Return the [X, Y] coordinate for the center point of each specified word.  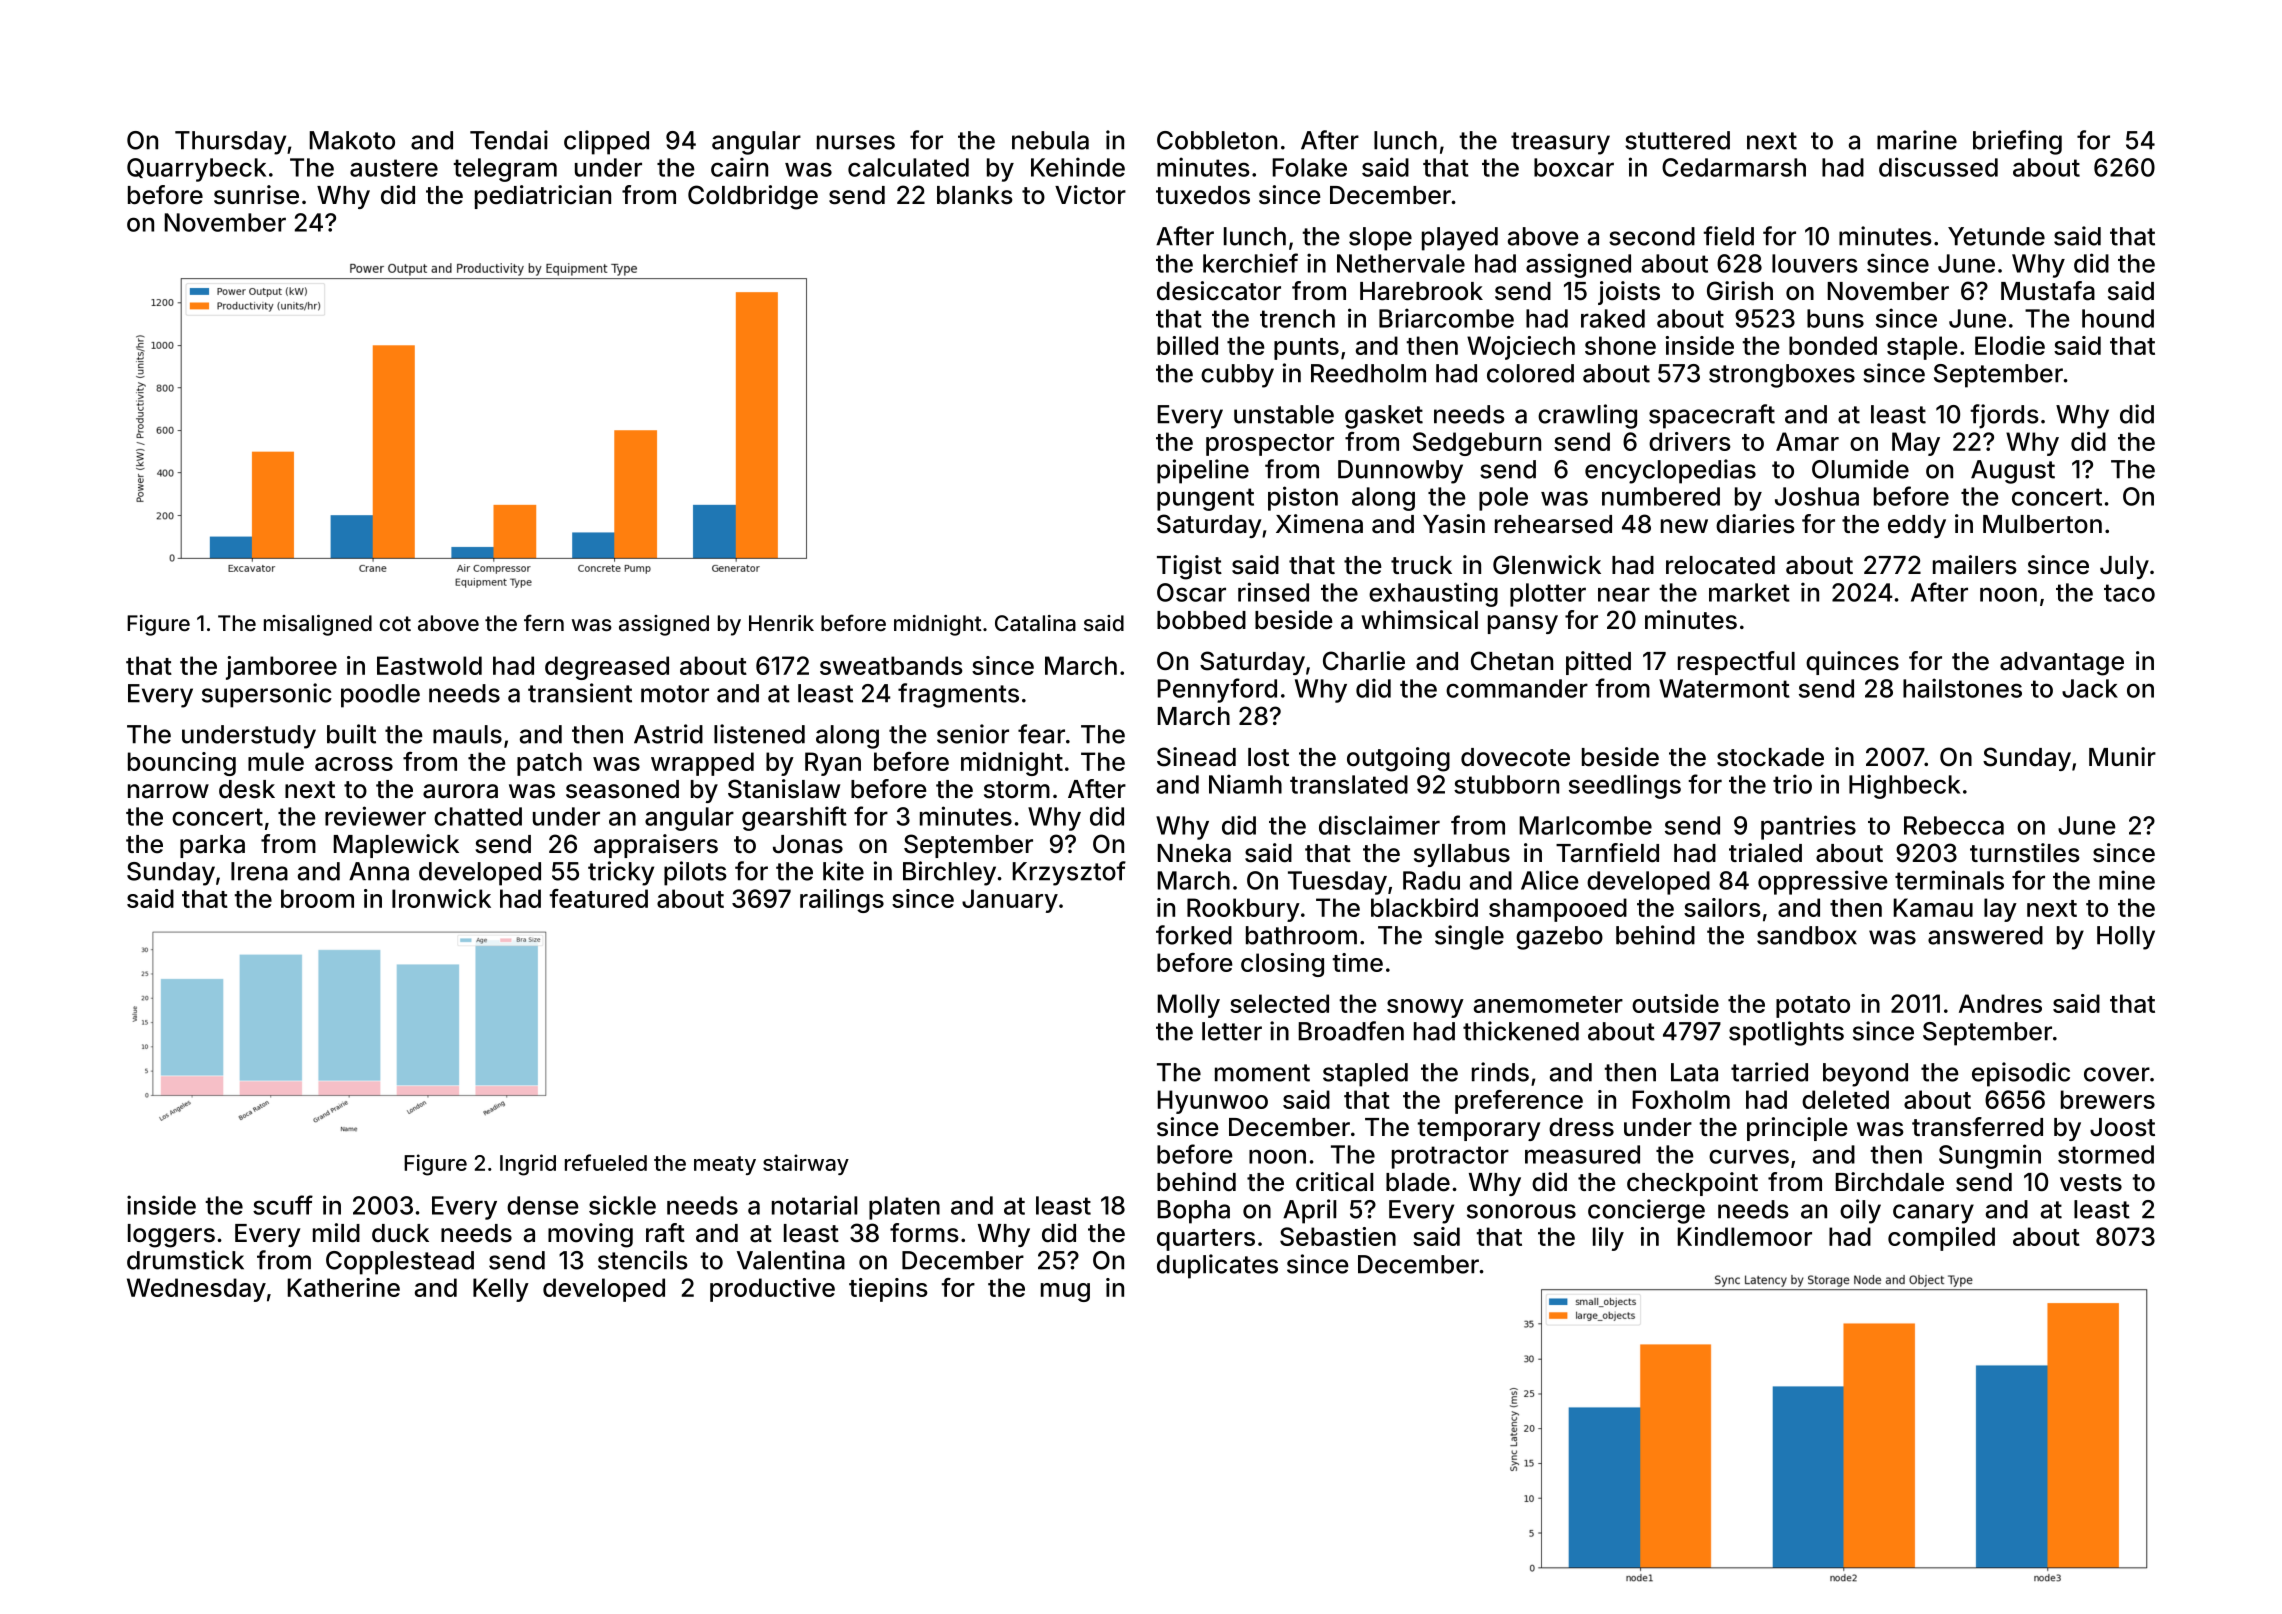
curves [1749, 1156]
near [1624, 594]
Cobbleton [1217, 140]
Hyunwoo [1213, 1102]
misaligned [318, 625]
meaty [725, 1165]
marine [1917, 140]
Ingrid [528, 1165]
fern [544, 622]
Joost [2122, 1127]
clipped [606, 142]
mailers [1975, 565]
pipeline [1203, 471]
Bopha [1194, 1212]
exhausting [1433, 594]
